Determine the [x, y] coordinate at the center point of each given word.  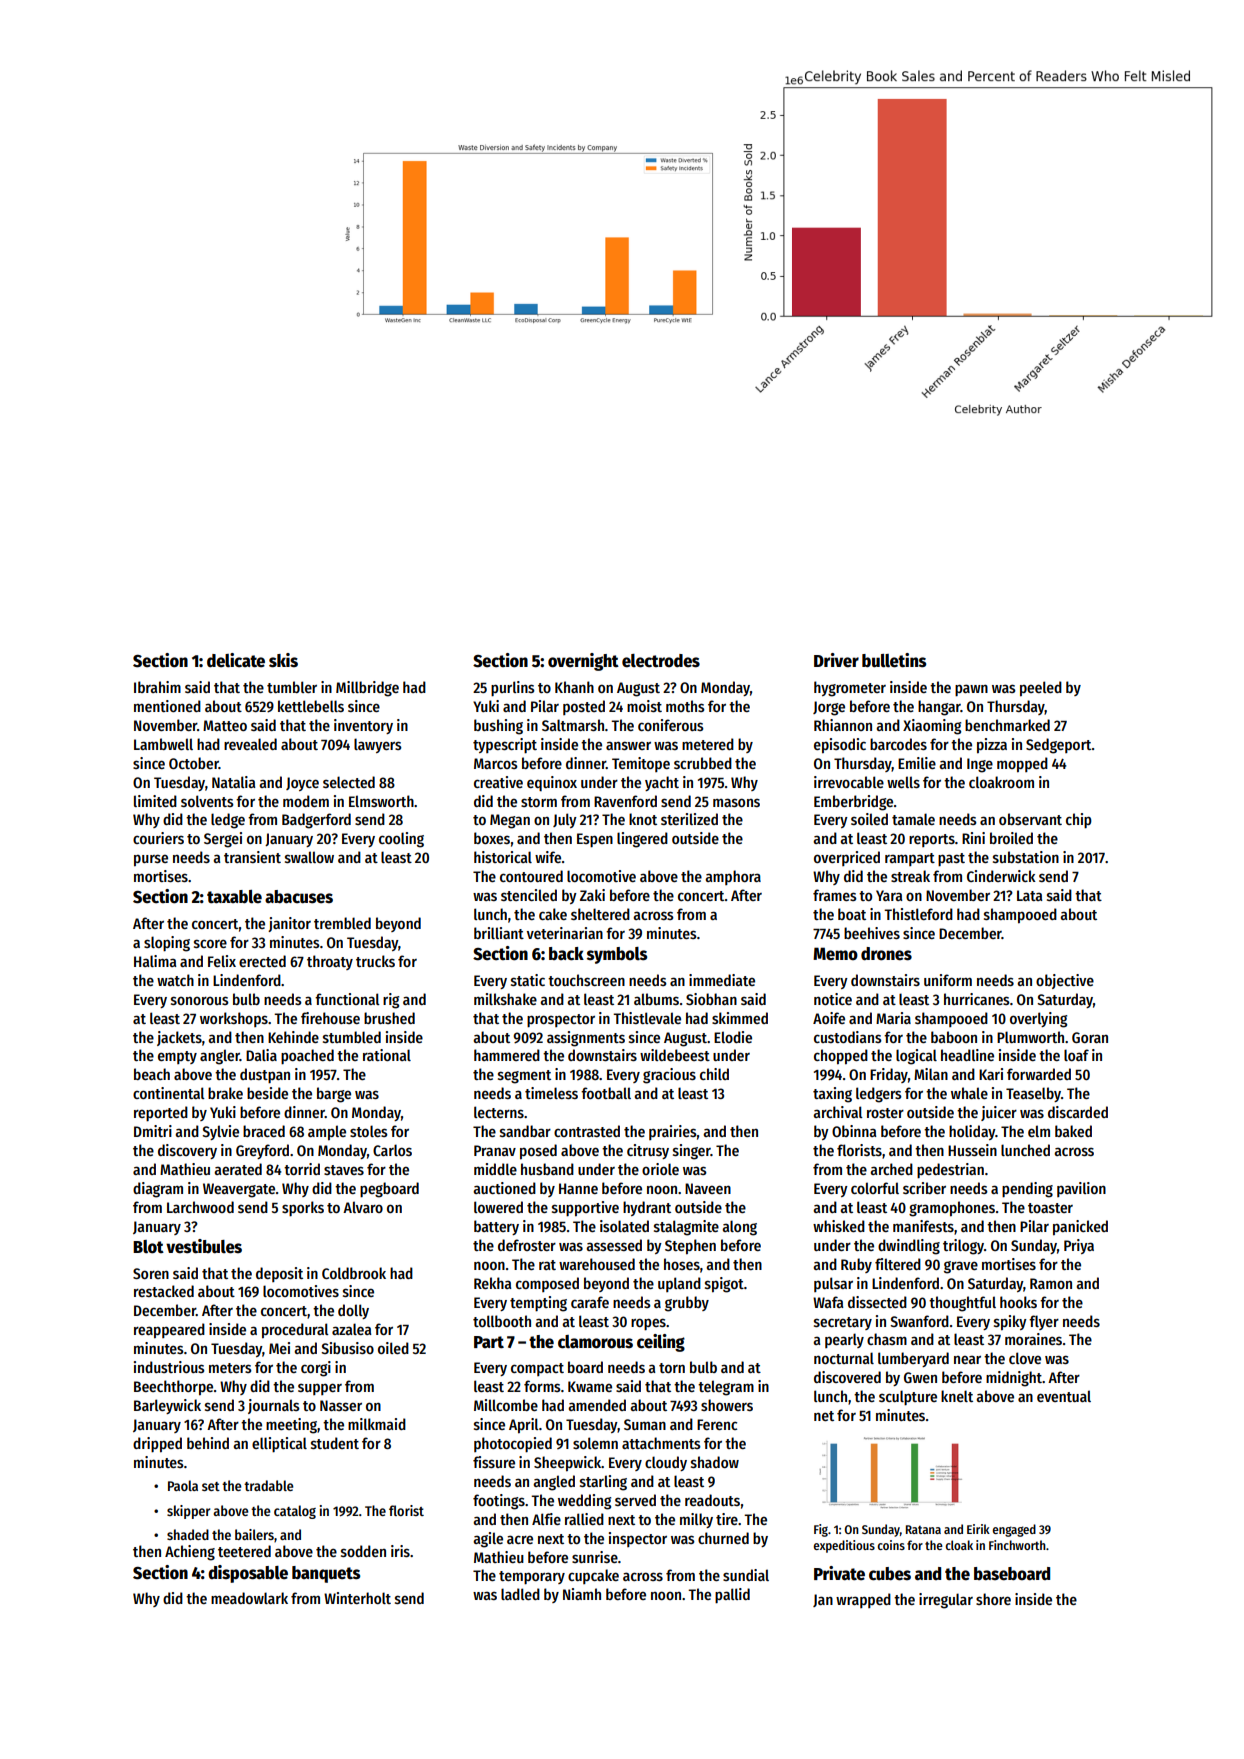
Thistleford [918, 914]
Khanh [574, 687]
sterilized [689, 819]
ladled [520, 1594]
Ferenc [717, 1424]
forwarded [1039, 1074]
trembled [342, 923]
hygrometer [850, 689]
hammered [507, 1055]
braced [264, 1131]
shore [993, 1599]
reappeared [169, 1331]
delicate [236, 660]
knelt [957, 1396]
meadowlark [249, 1598]
